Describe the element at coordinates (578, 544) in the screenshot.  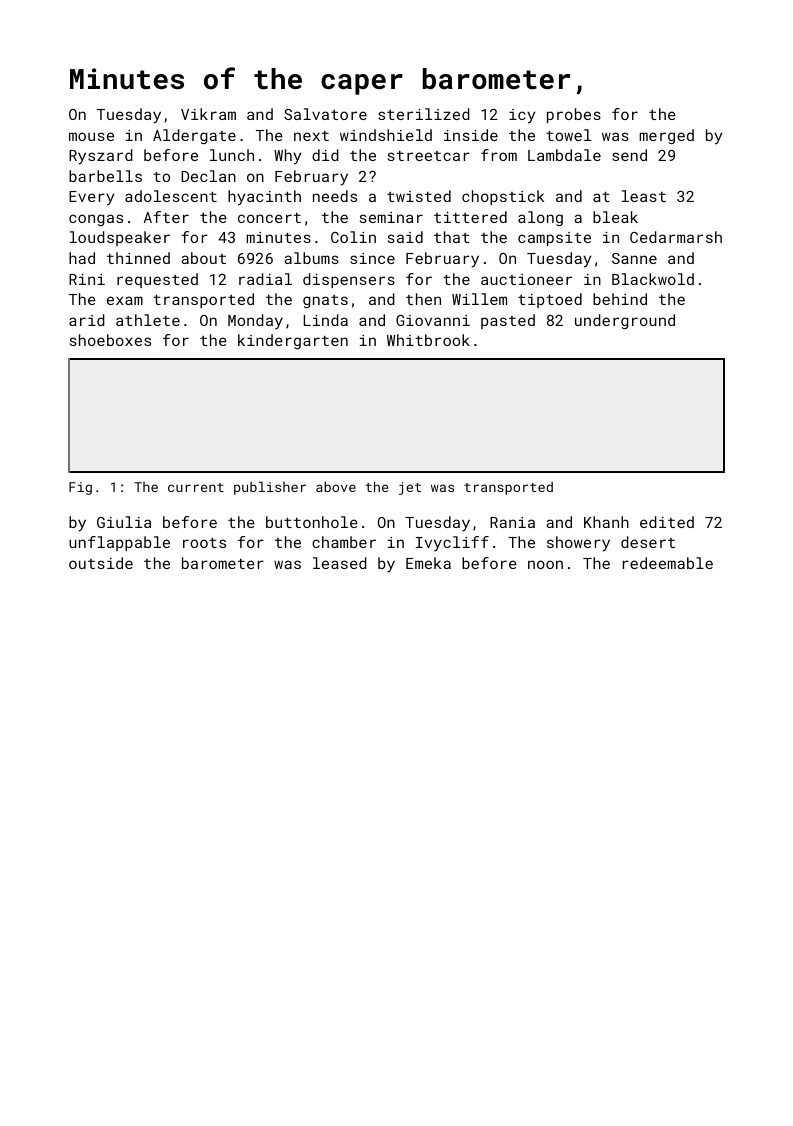
I see `showery` at that location.
